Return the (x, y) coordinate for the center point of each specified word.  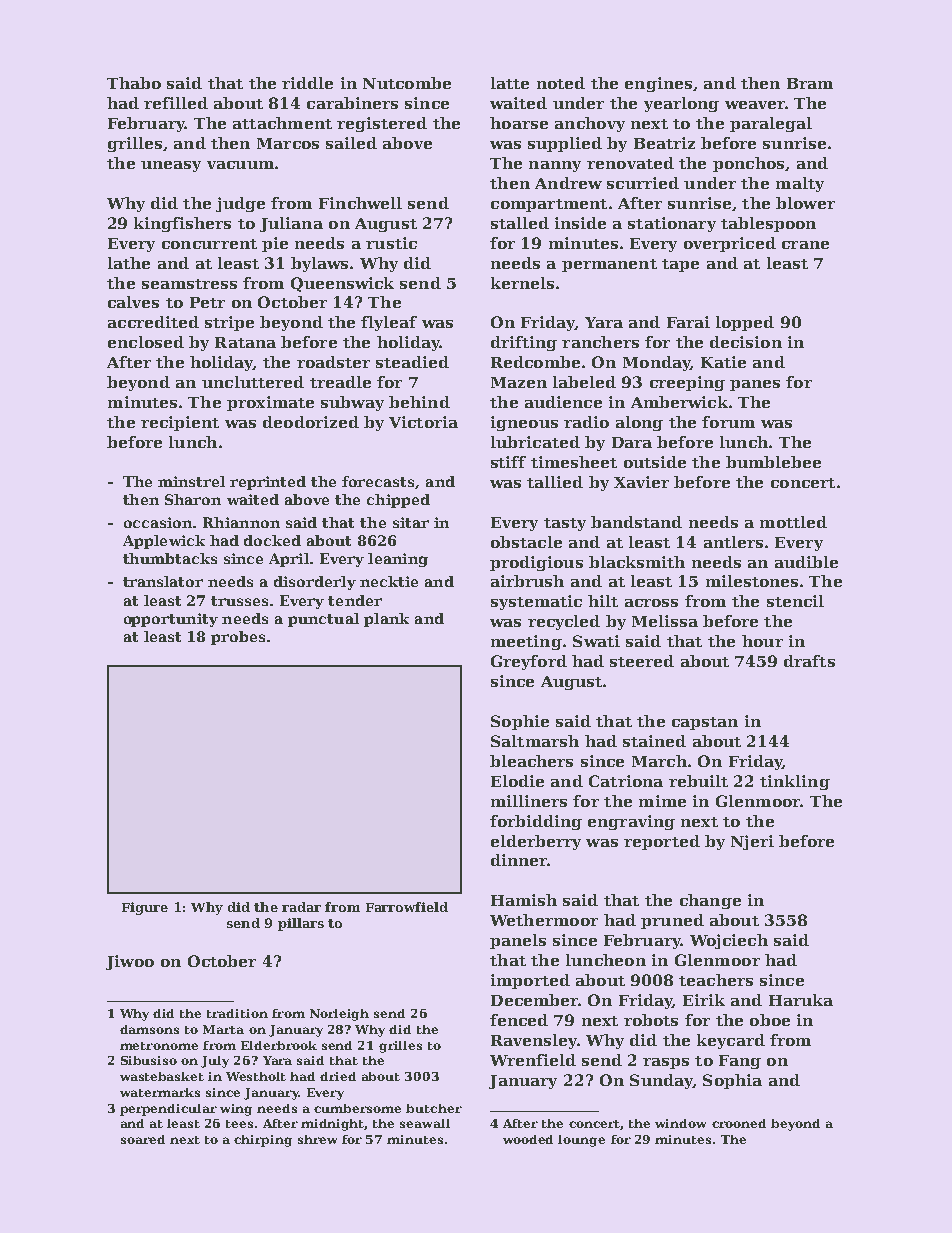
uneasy (171, 166)
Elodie (517, 781)
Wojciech (729, 941)
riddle (307, 83)
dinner (519, 860)
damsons (149, 1029)
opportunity (171, 620)
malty (800, 184)
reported (662, 842)
